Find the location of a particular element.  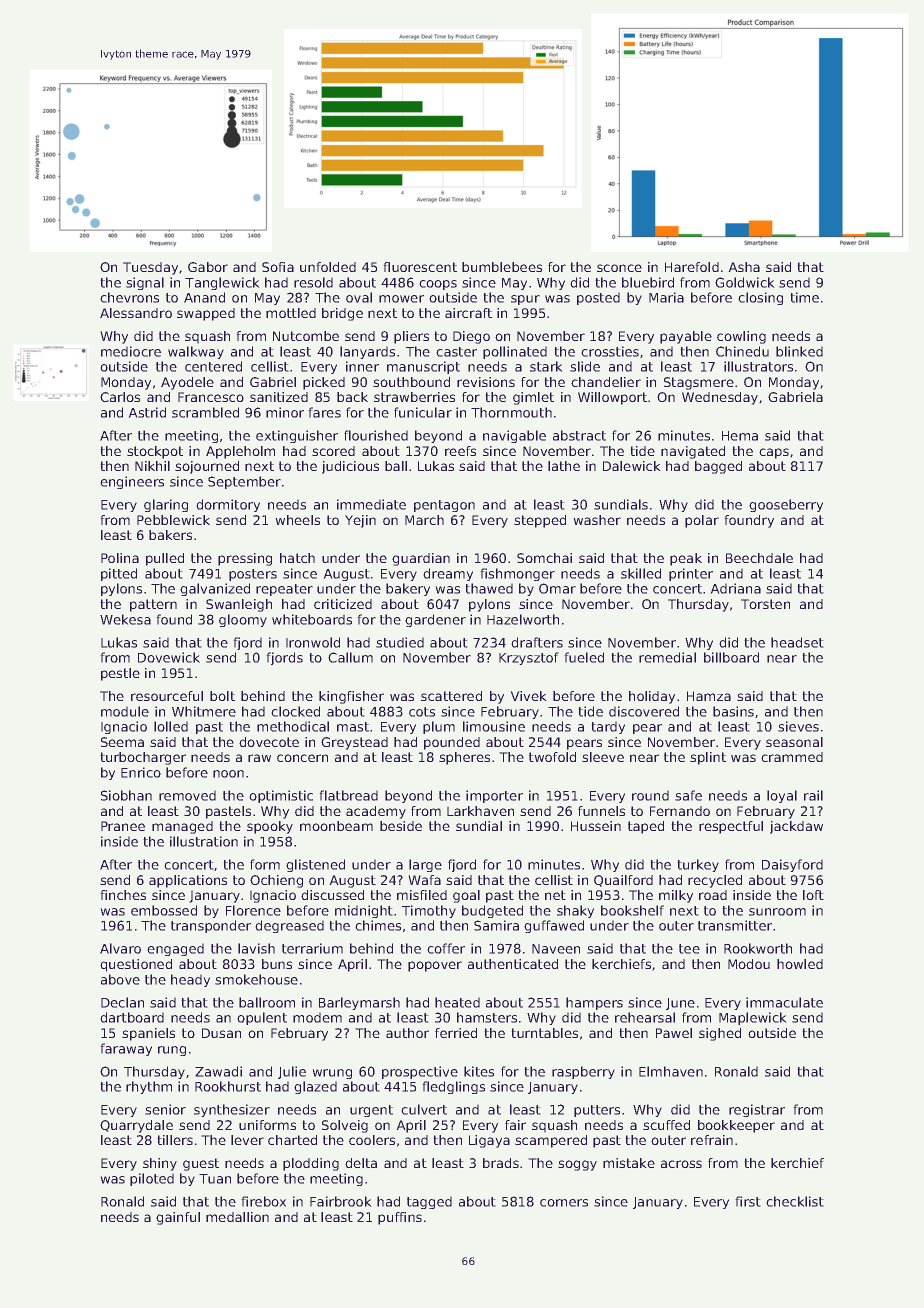

bumblebees is located at coordinates (502, 267).
